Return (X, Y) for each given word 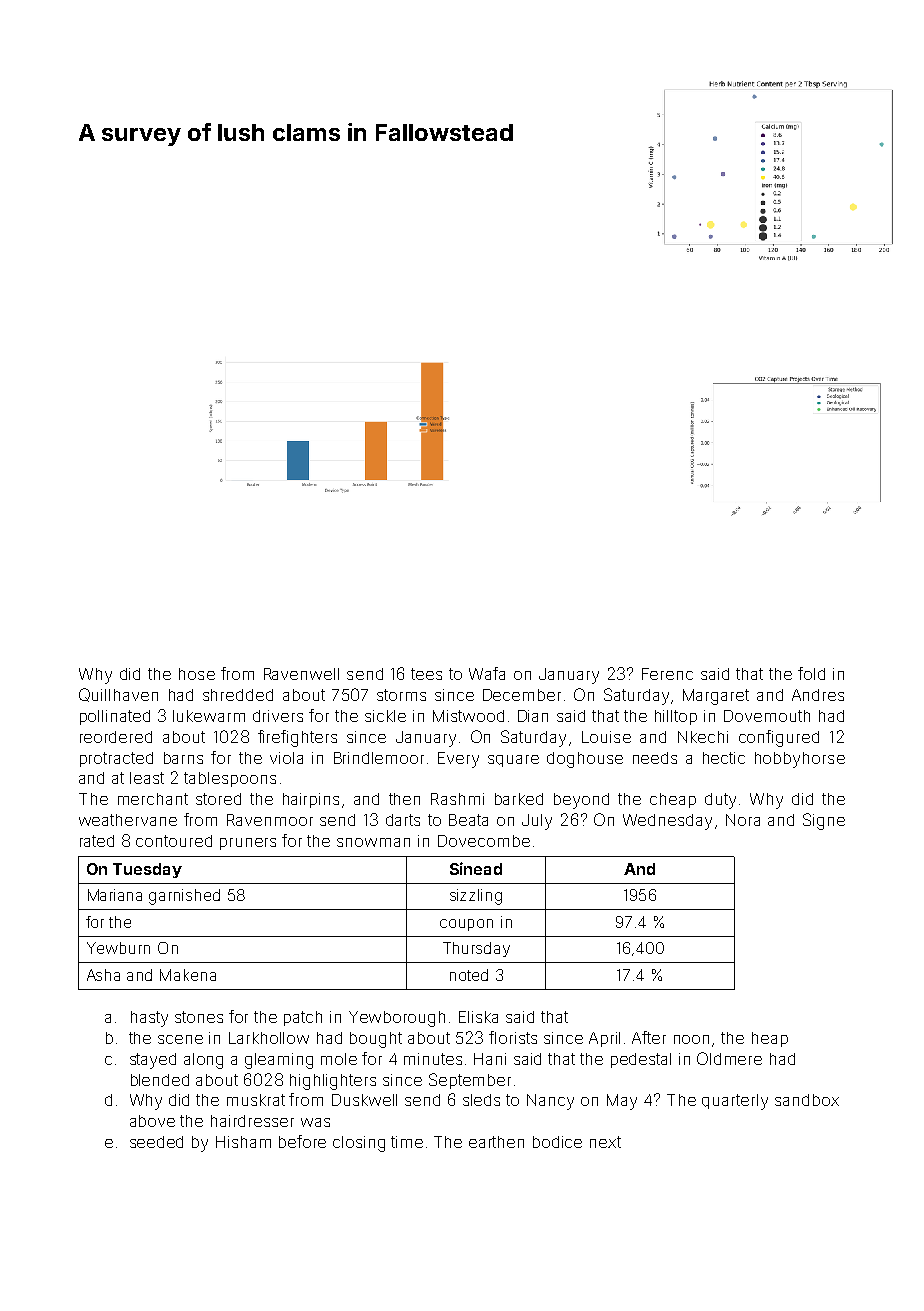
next (605, 1142)
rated (97, 841)
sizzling (476, 897)
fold (811, 673)
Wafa (487, 673)
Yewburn (118, 948)
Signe (824, 821)
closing (359, 1144)
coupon (466, 925)
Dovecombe (484, 841)
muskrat (256, 1100)
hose (197, 674)
